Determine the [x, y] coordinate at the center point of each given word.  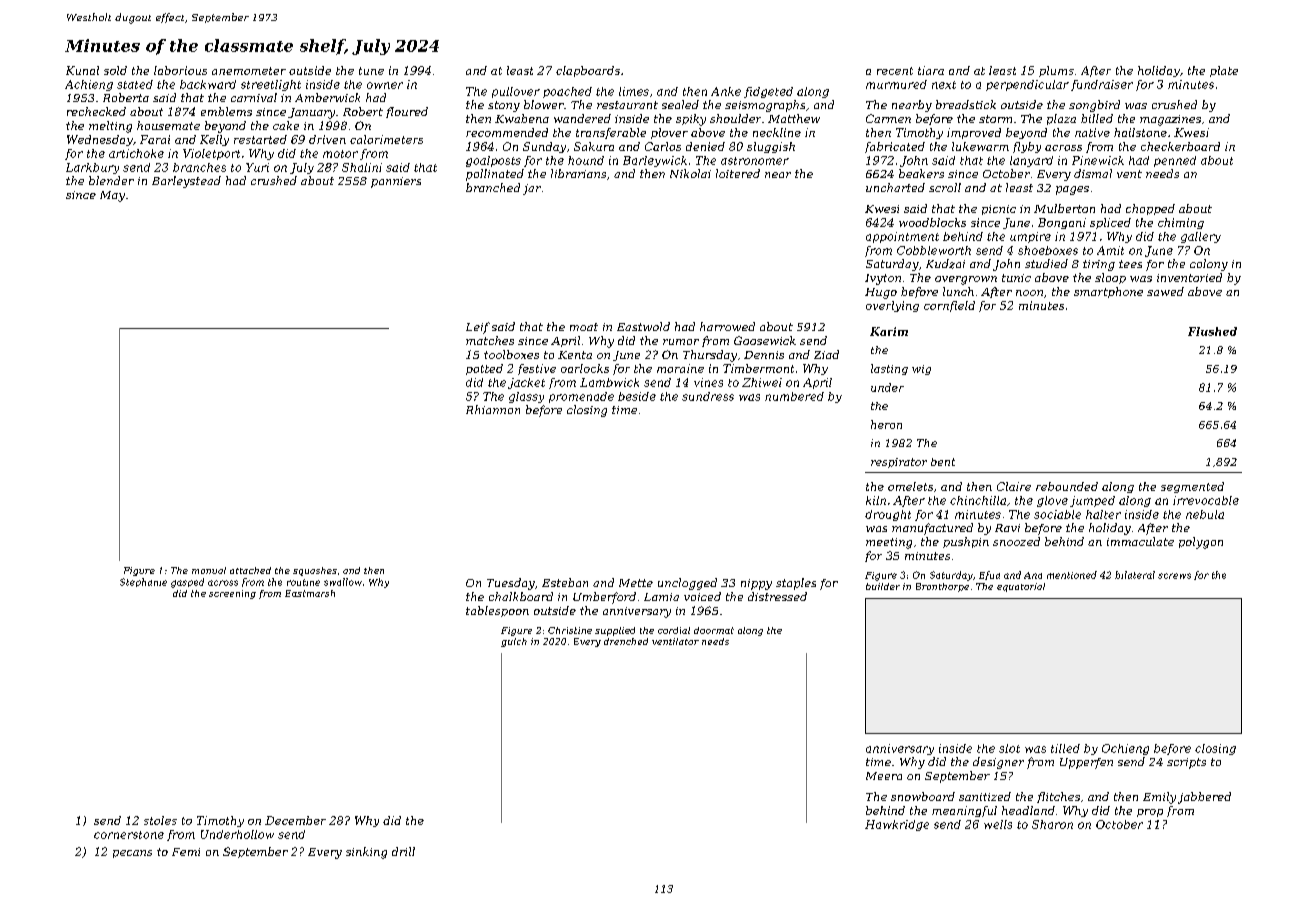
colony [1209, 265]
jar [532, 189]
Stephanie [143, 582]
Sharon [1052, 824]
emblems [226, 111]
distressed [777, 596]
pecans [132, 854]
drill [403, 851]
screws [1174, 576]
